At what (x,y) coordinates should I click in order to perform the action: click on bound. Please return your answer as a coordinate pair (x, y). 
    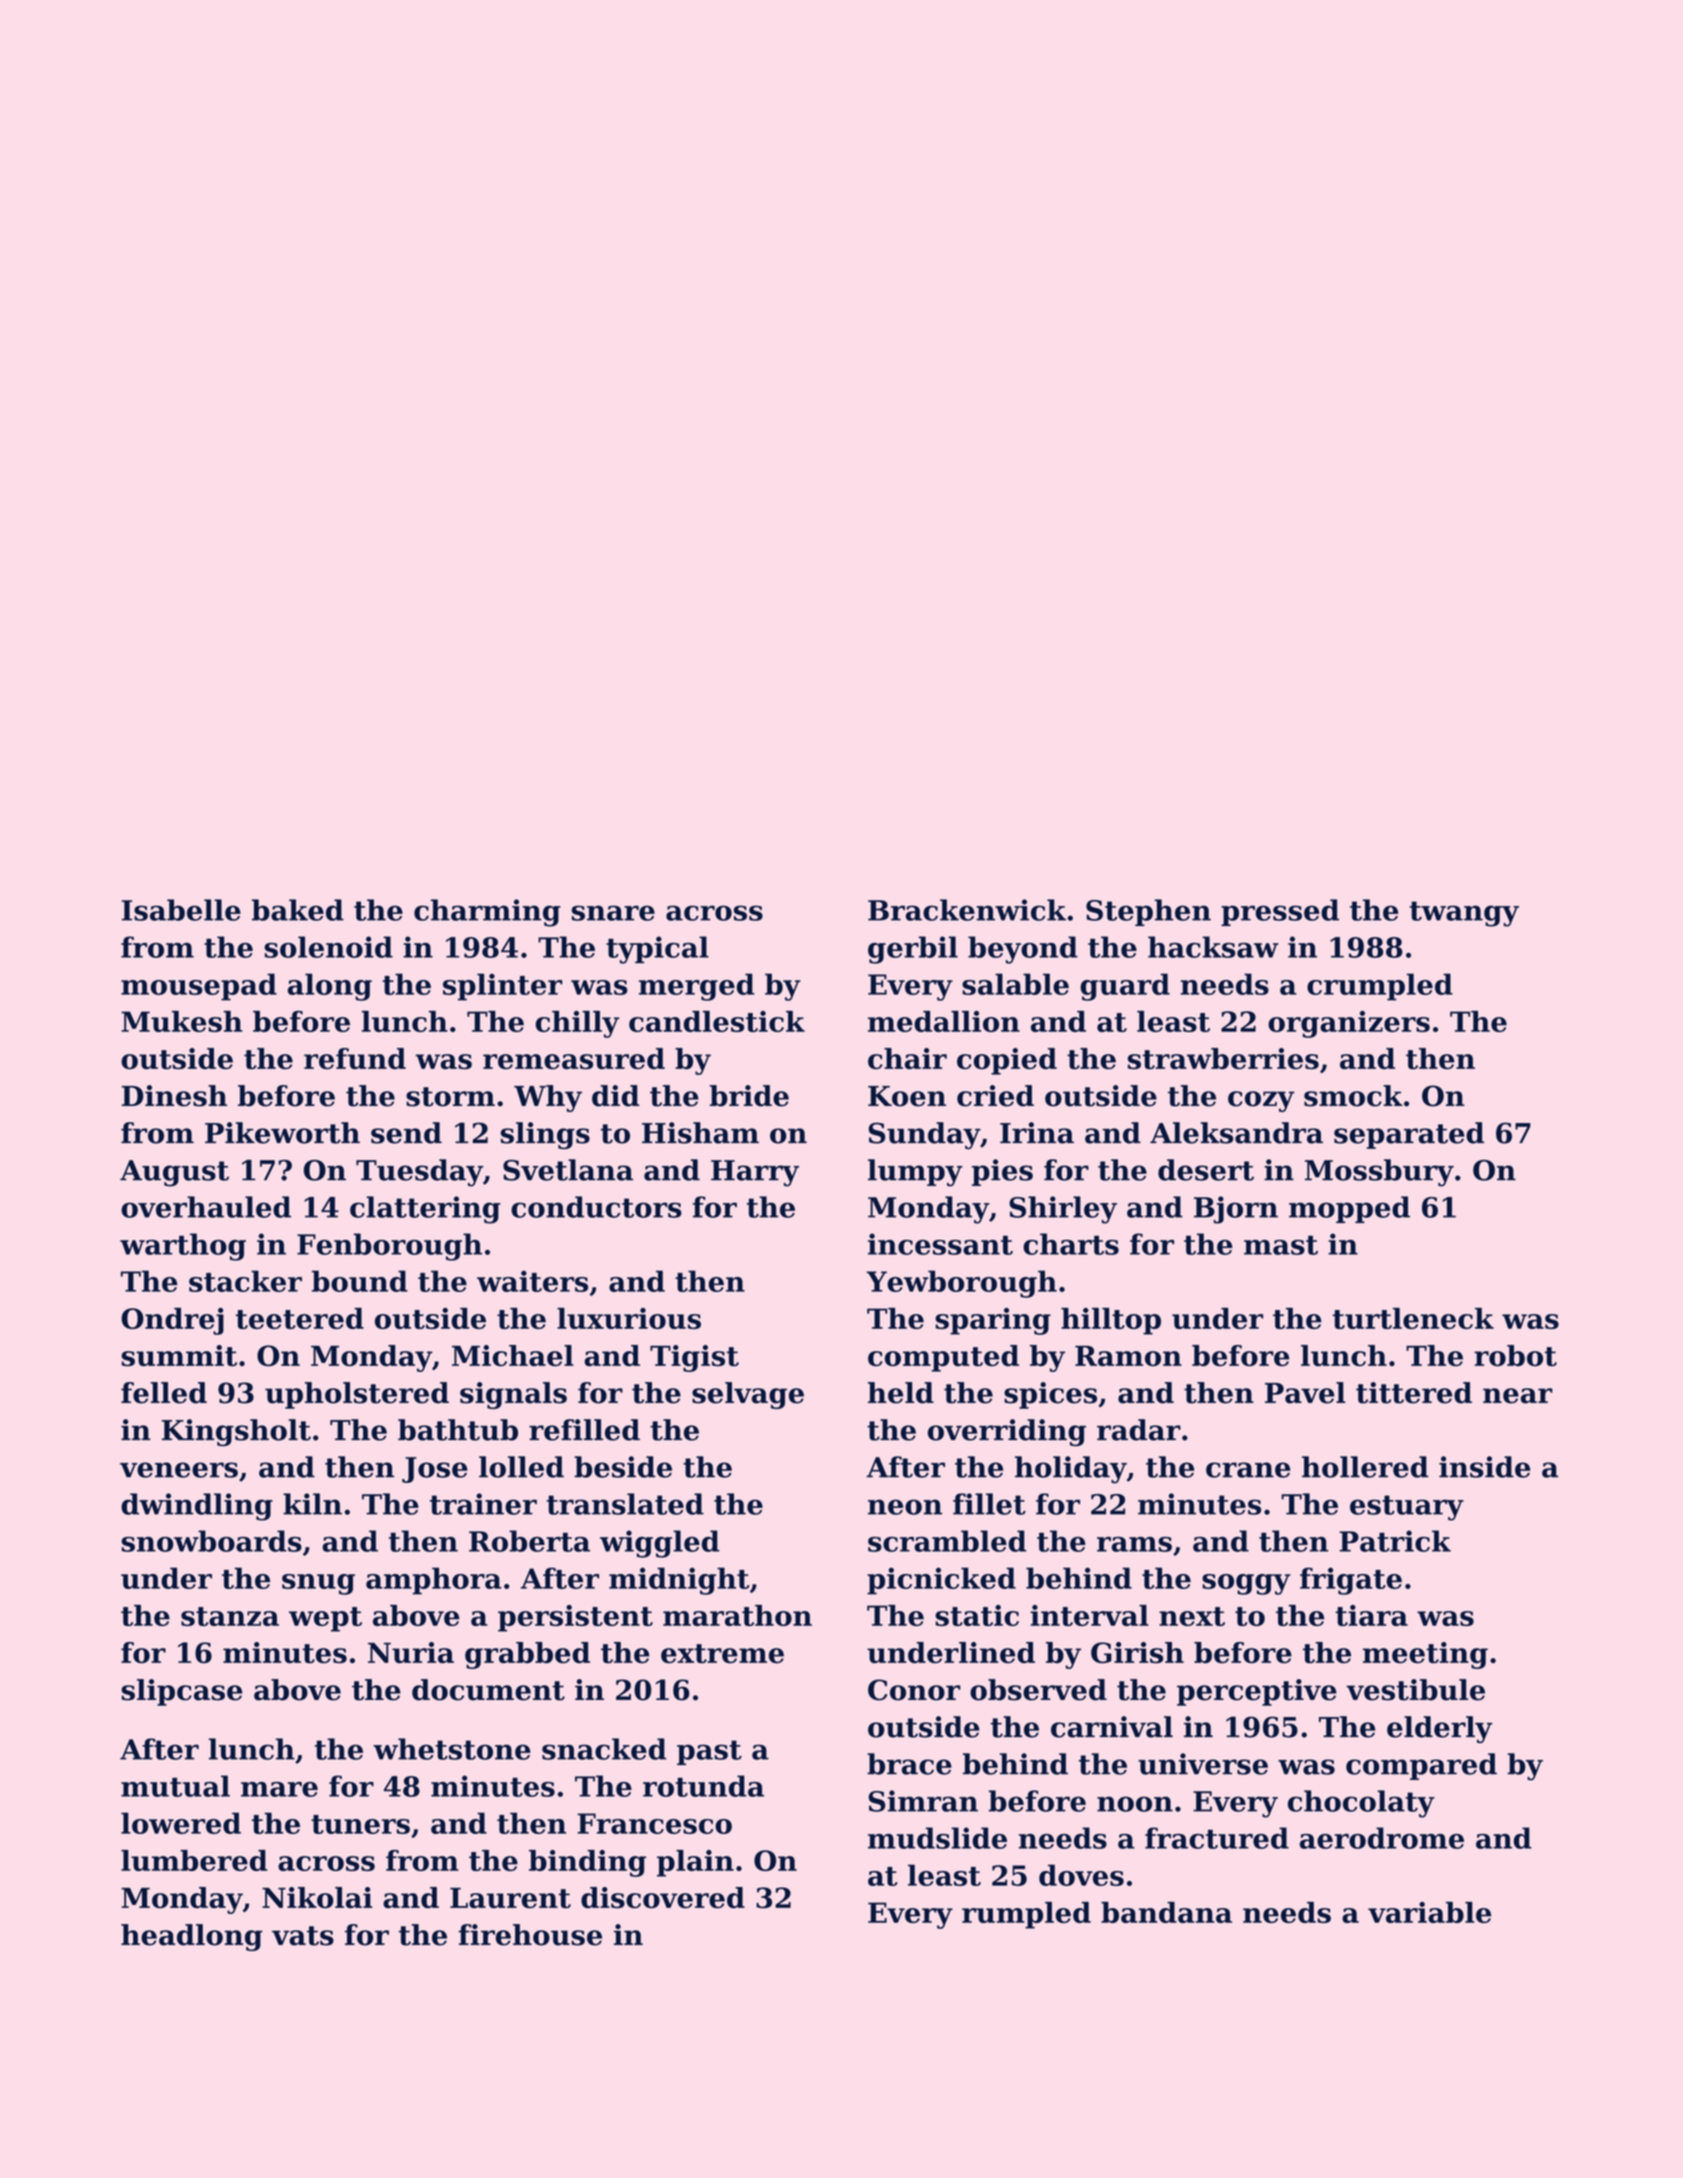
    Looking at the image, I should click on (360, 1281).
